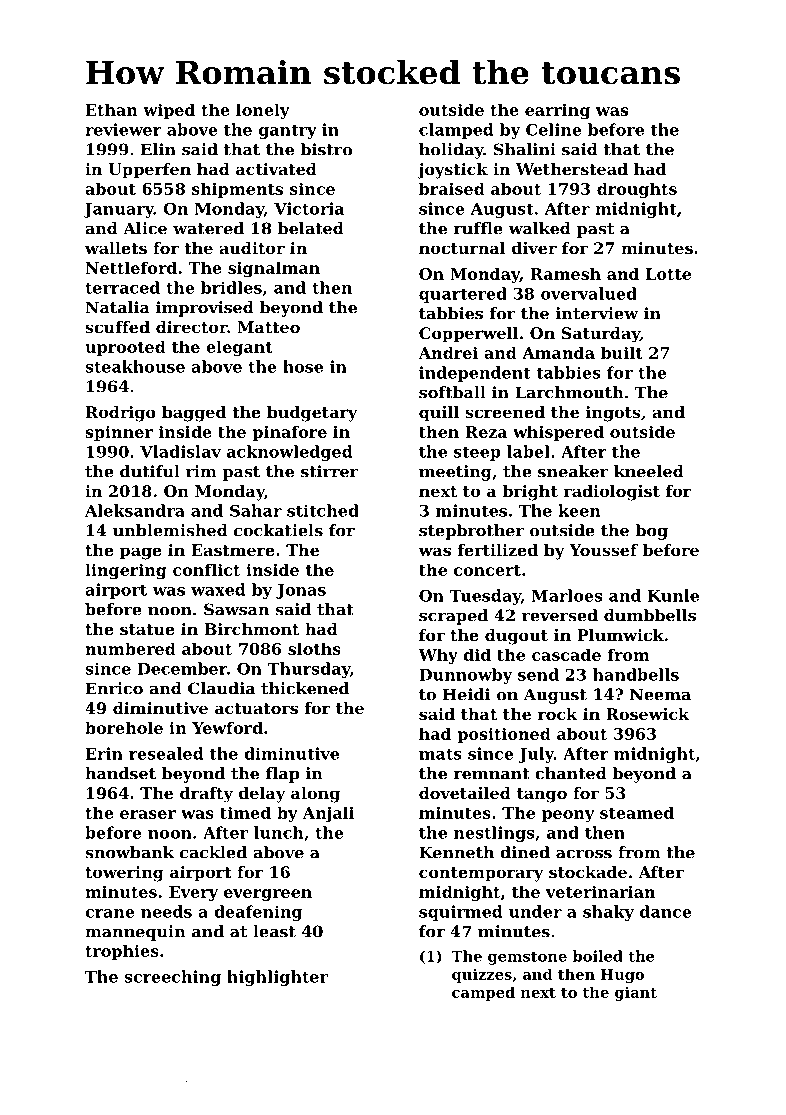 The height and width of the image is (1115, 786). What do you see at coordinates (172, 978) in the image?
I see `screeching` at bounding box center [172, 978].
